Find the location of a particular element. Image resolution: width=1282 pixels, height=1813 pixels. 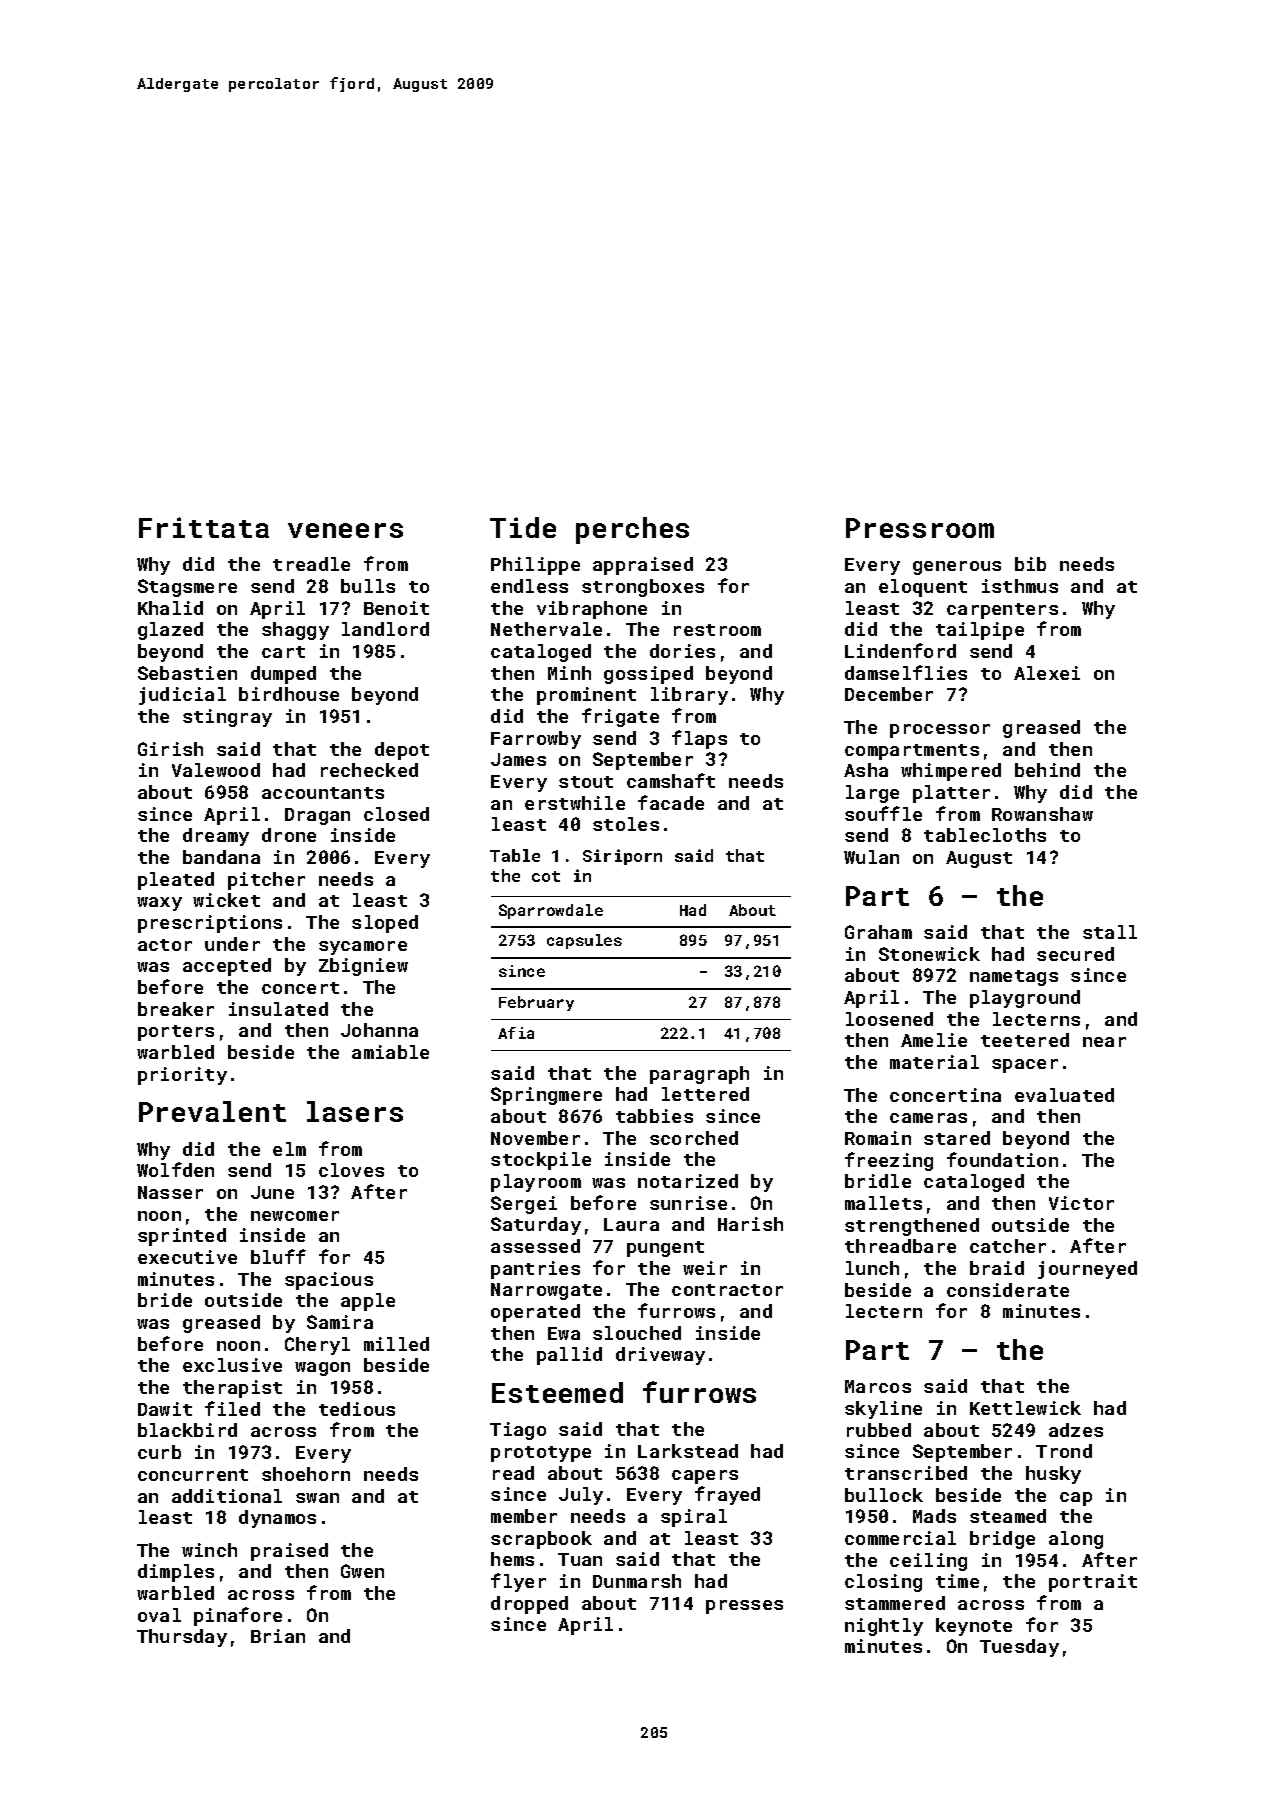

considerate is located at coordinates (1008, 1290).
